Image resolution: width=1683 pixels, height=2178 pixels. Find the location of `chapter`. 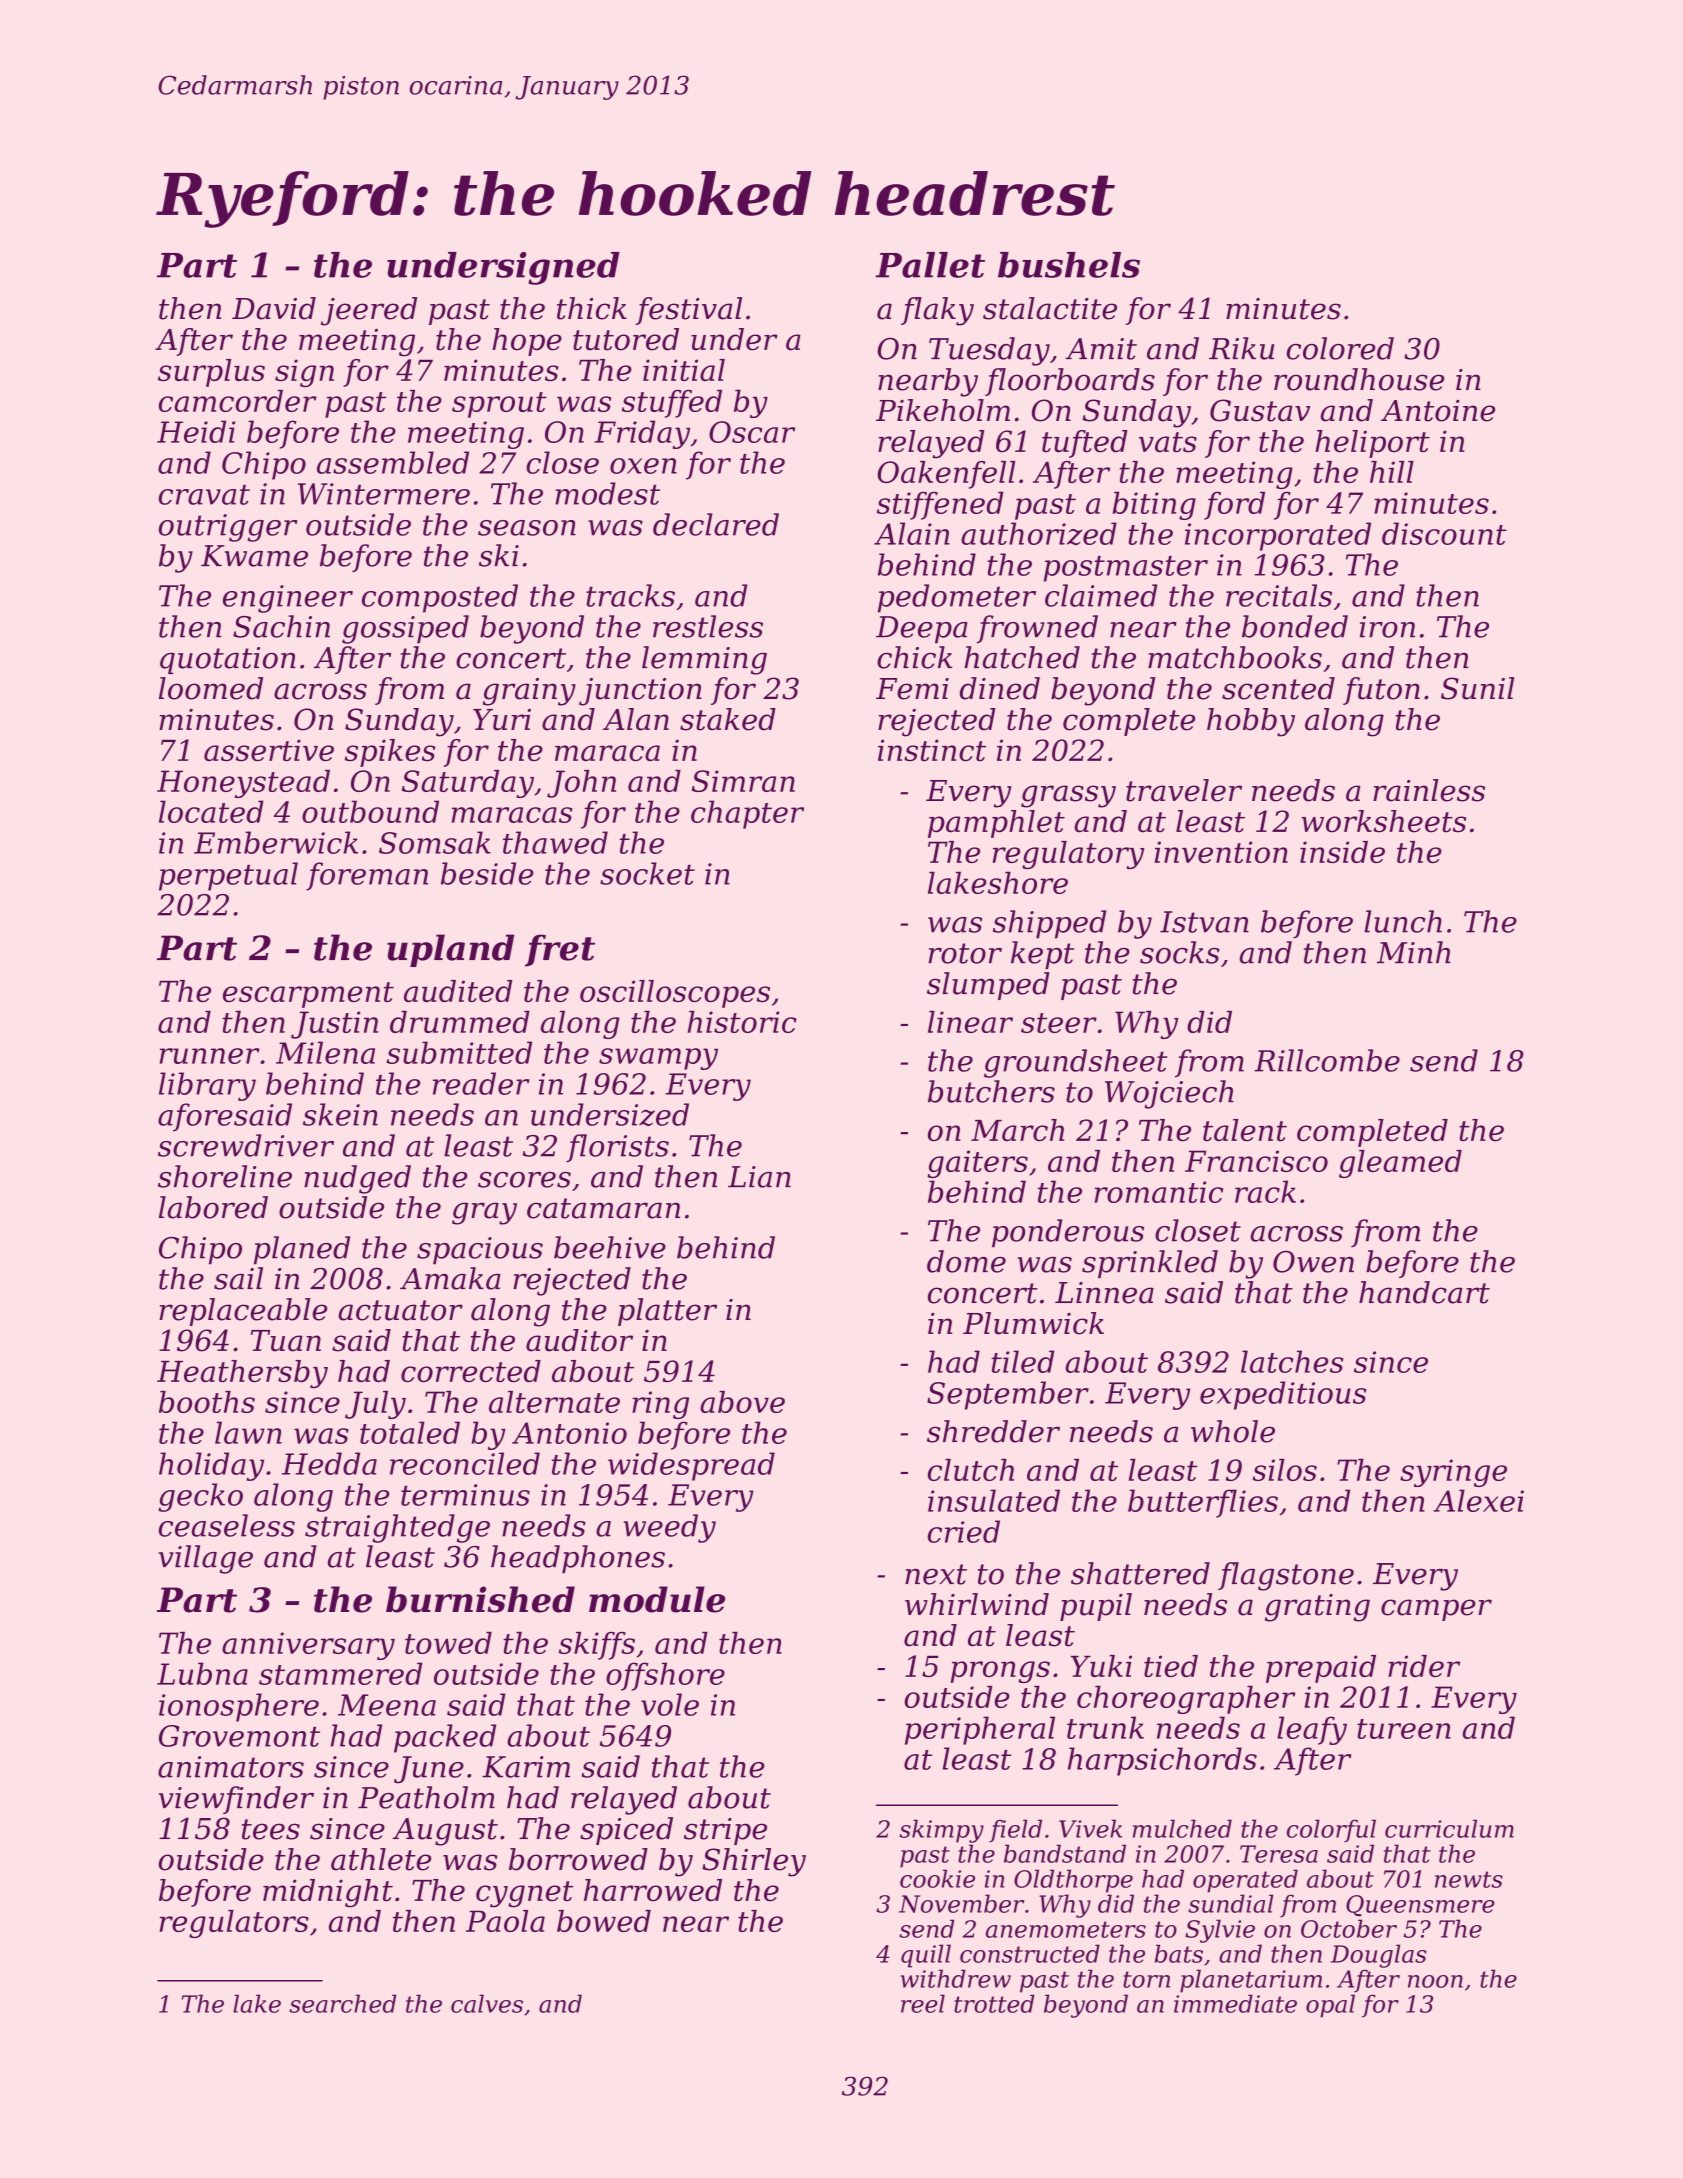

chapter is located at coordinates (747, 814).
